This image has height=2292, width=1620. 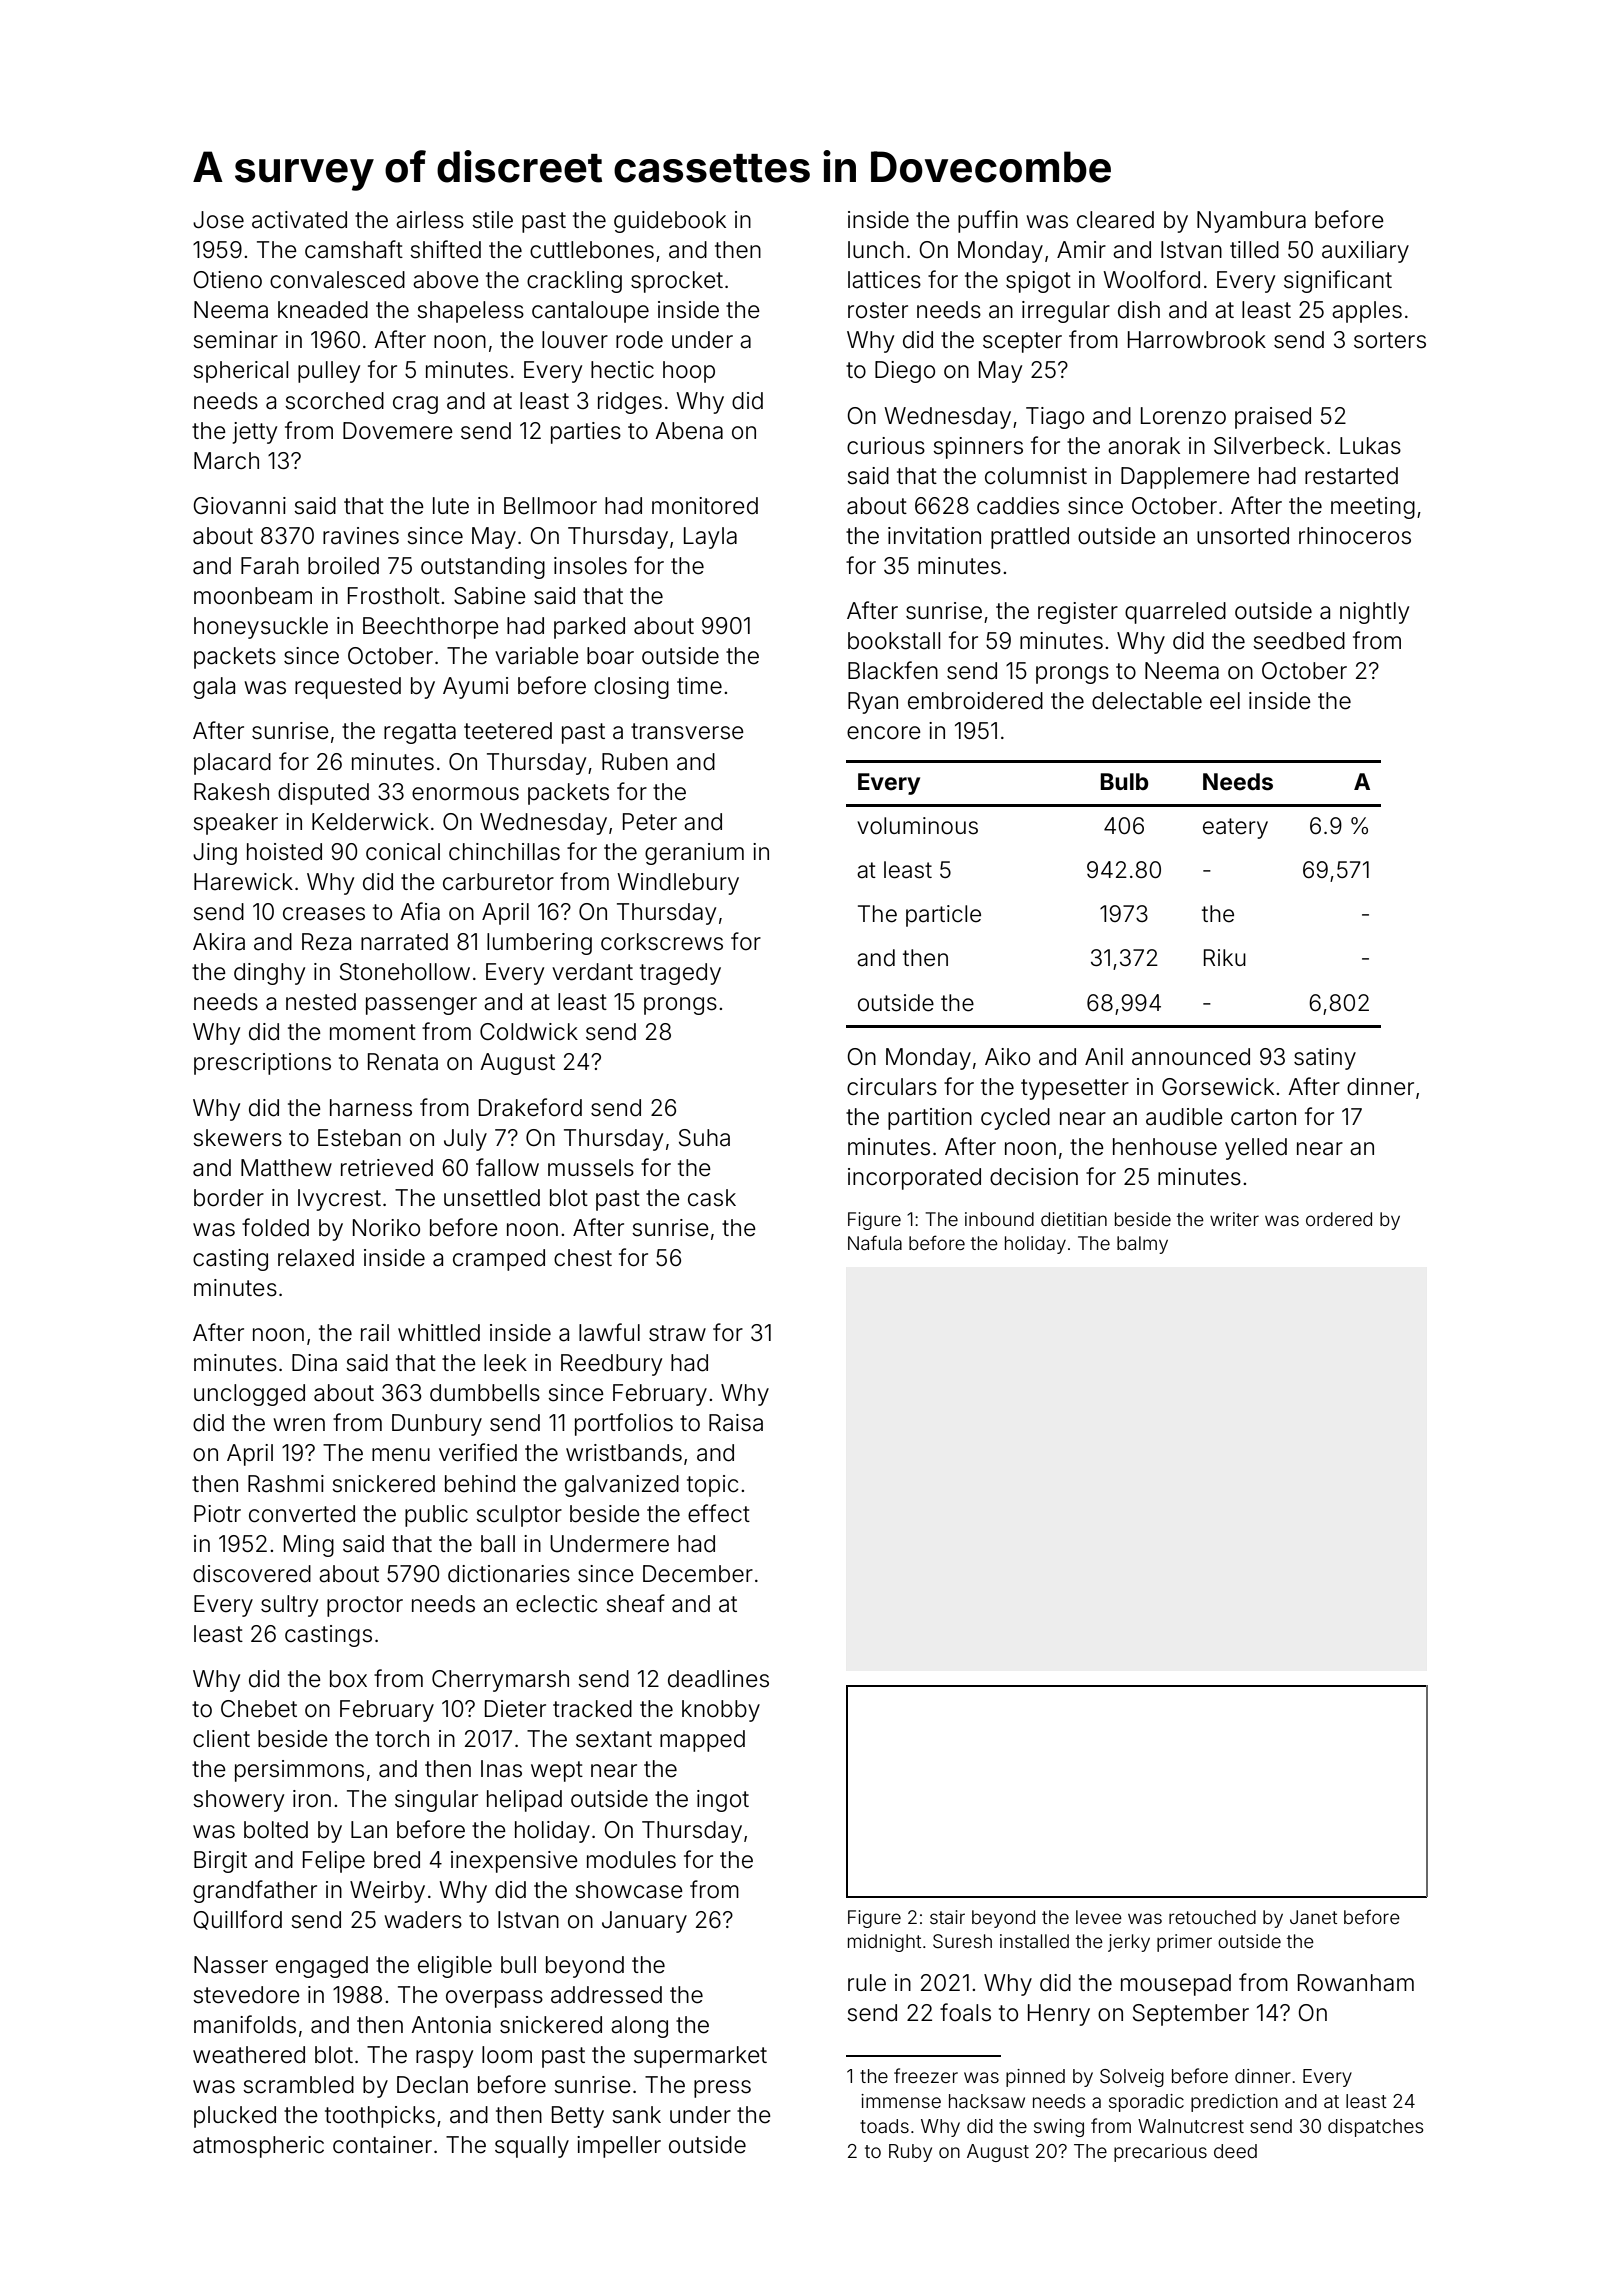 I want to click on mussels, so click(x=591, y=1168).
